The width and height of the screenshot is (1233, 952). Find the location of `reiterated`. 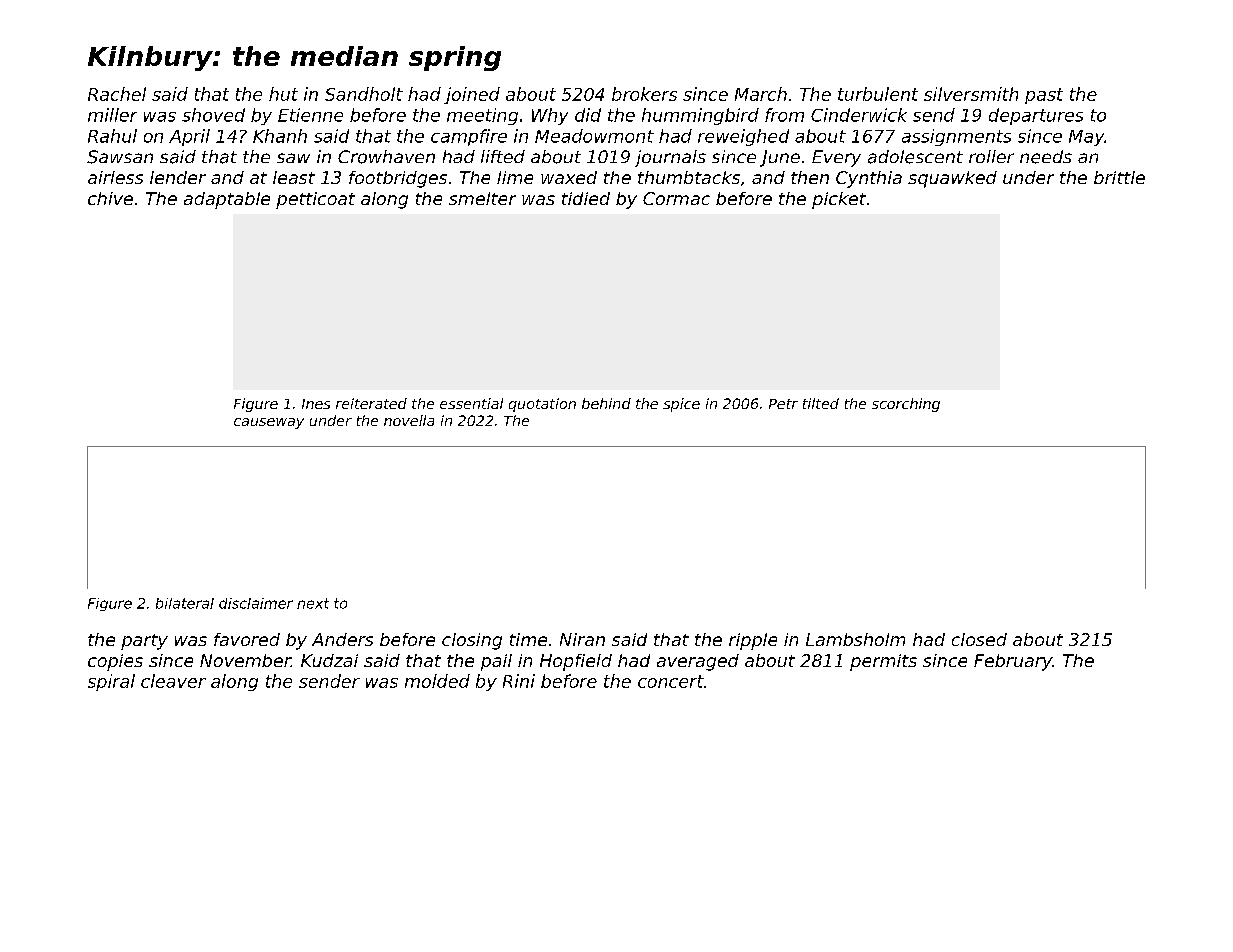

reiterated is located at coordinates (371, 403).
